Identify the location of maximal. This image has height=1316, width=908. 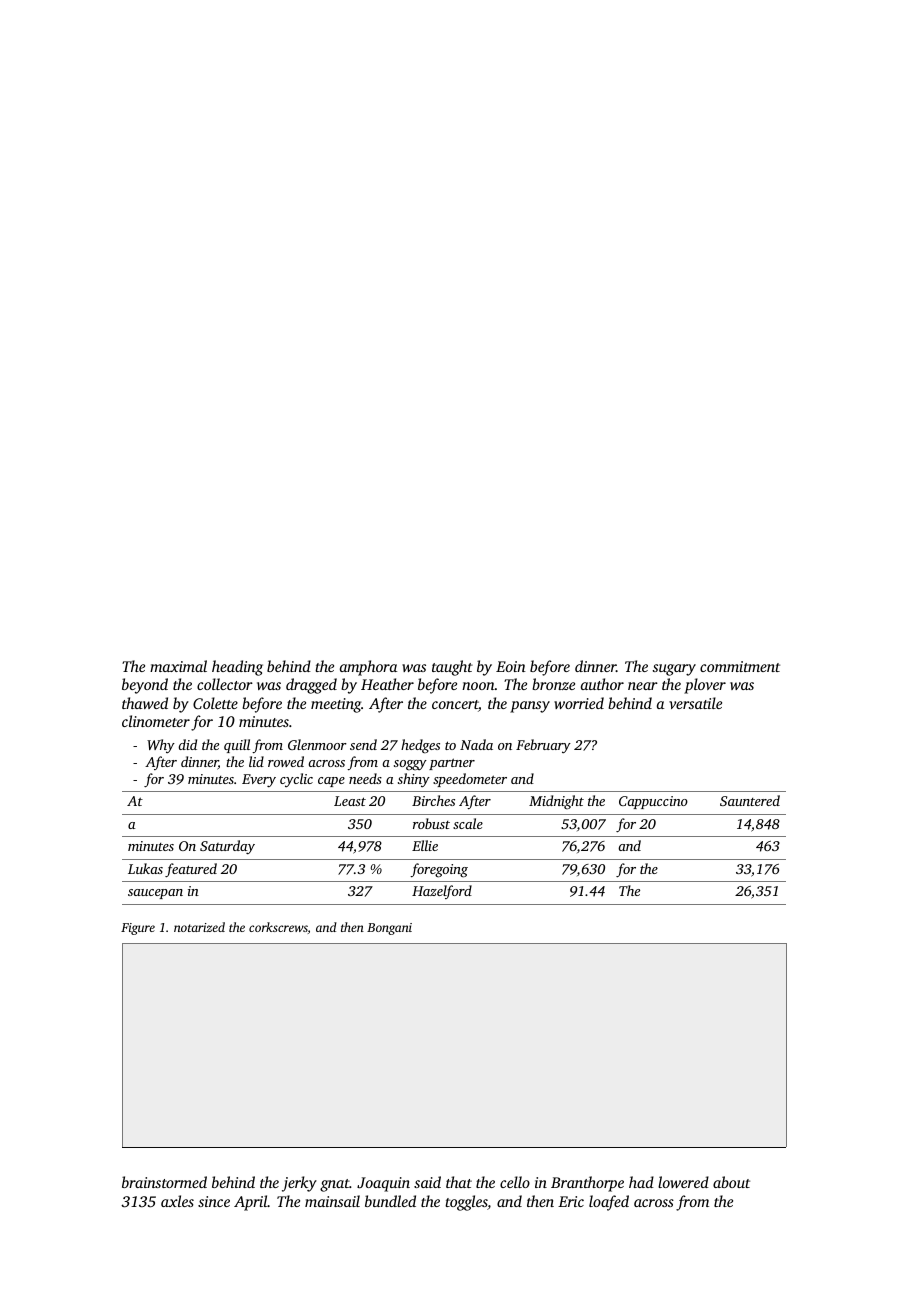
(178, 666).
